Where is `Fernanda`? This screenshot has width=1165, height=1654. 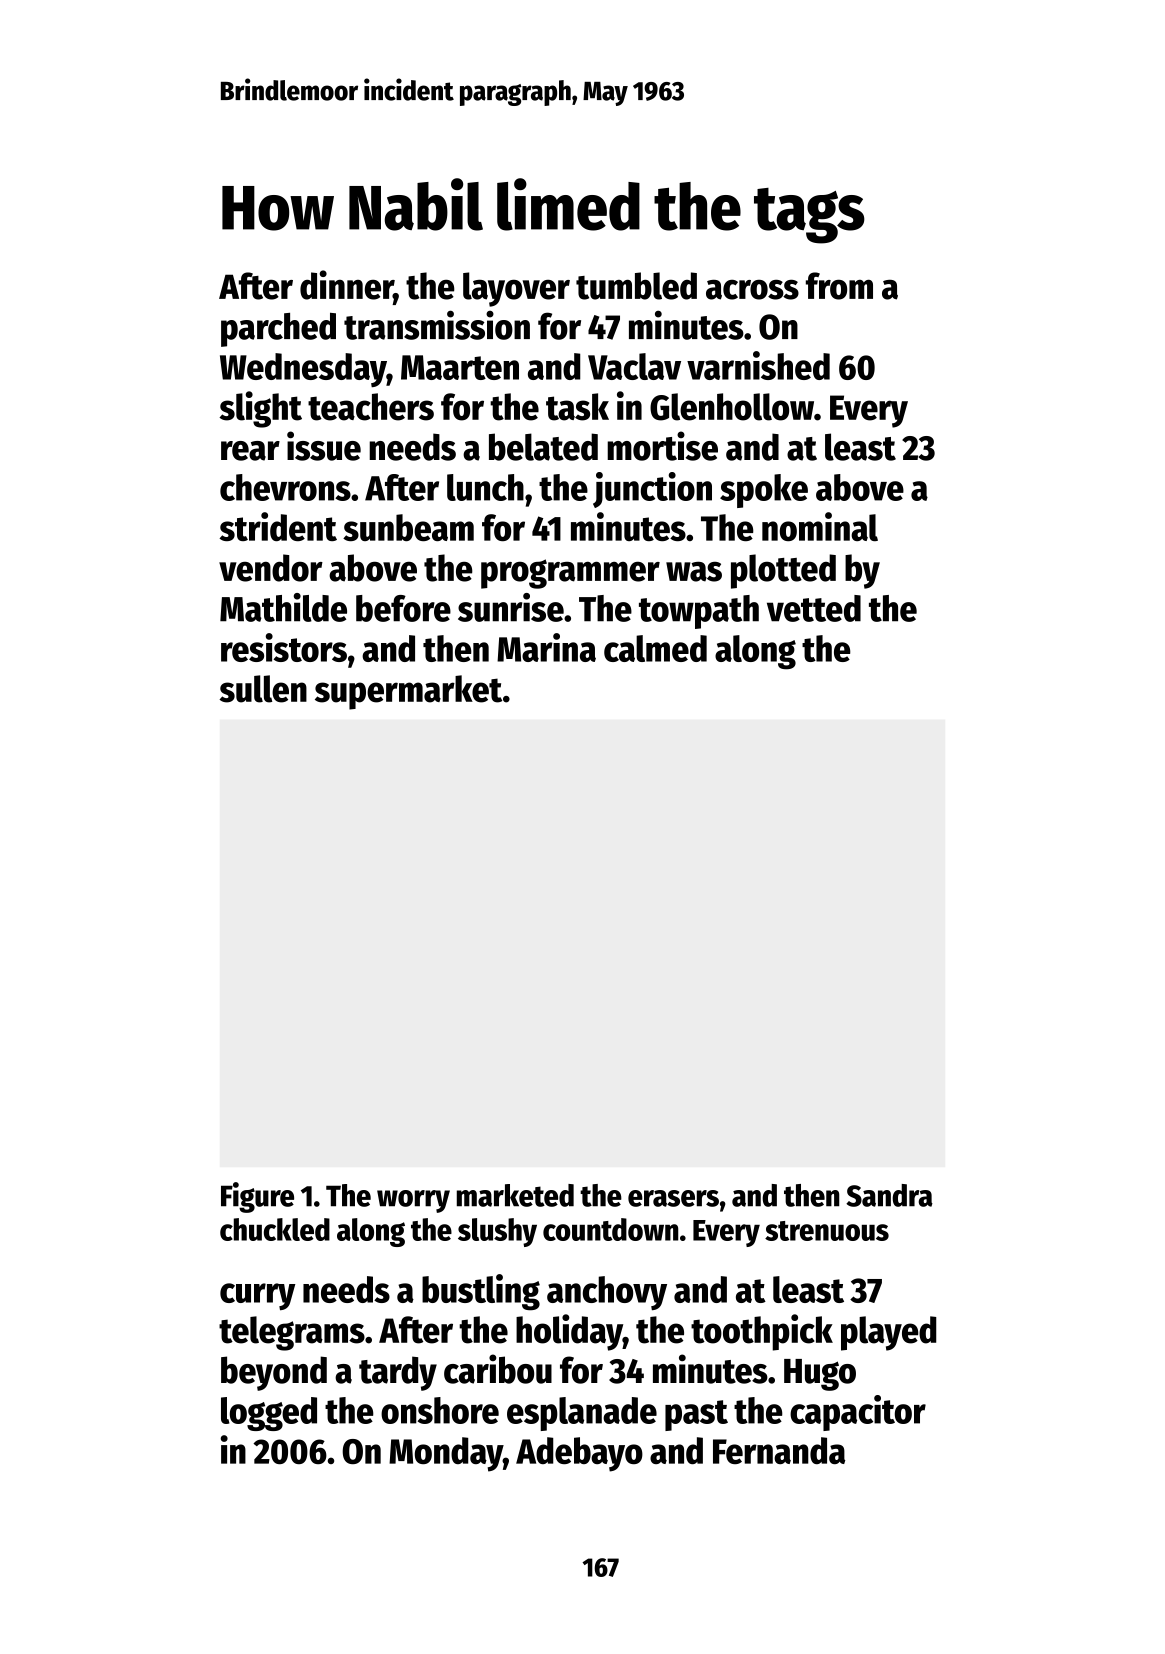
Fernanda is located at coordinates (779, 1450).
